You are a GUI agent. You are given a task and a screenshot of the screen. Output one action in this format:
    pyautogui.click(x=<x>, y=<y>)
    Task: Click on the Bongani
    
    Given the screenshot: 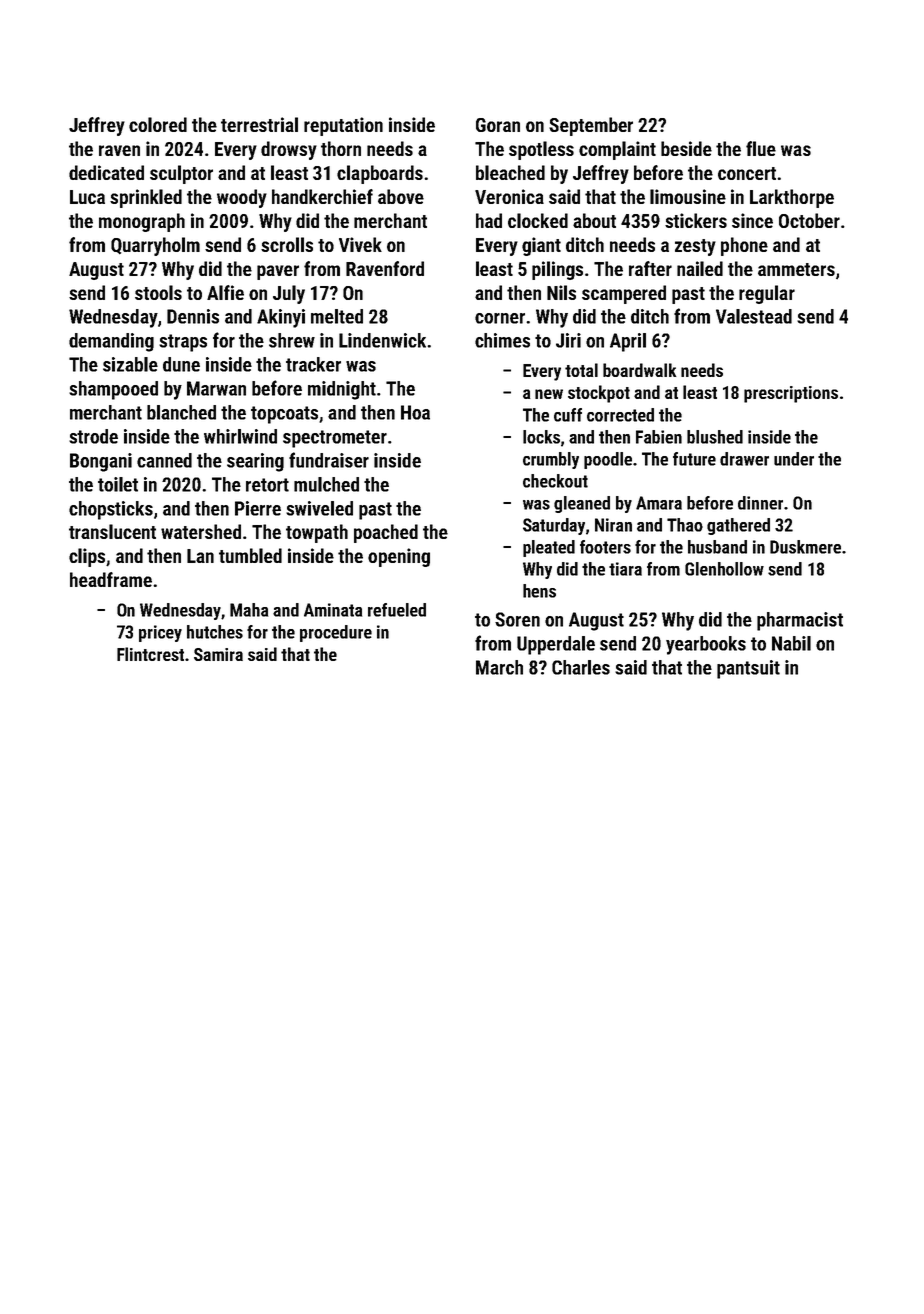 What is the action you would take?
    pyautogui.click(x=101, y=462)
